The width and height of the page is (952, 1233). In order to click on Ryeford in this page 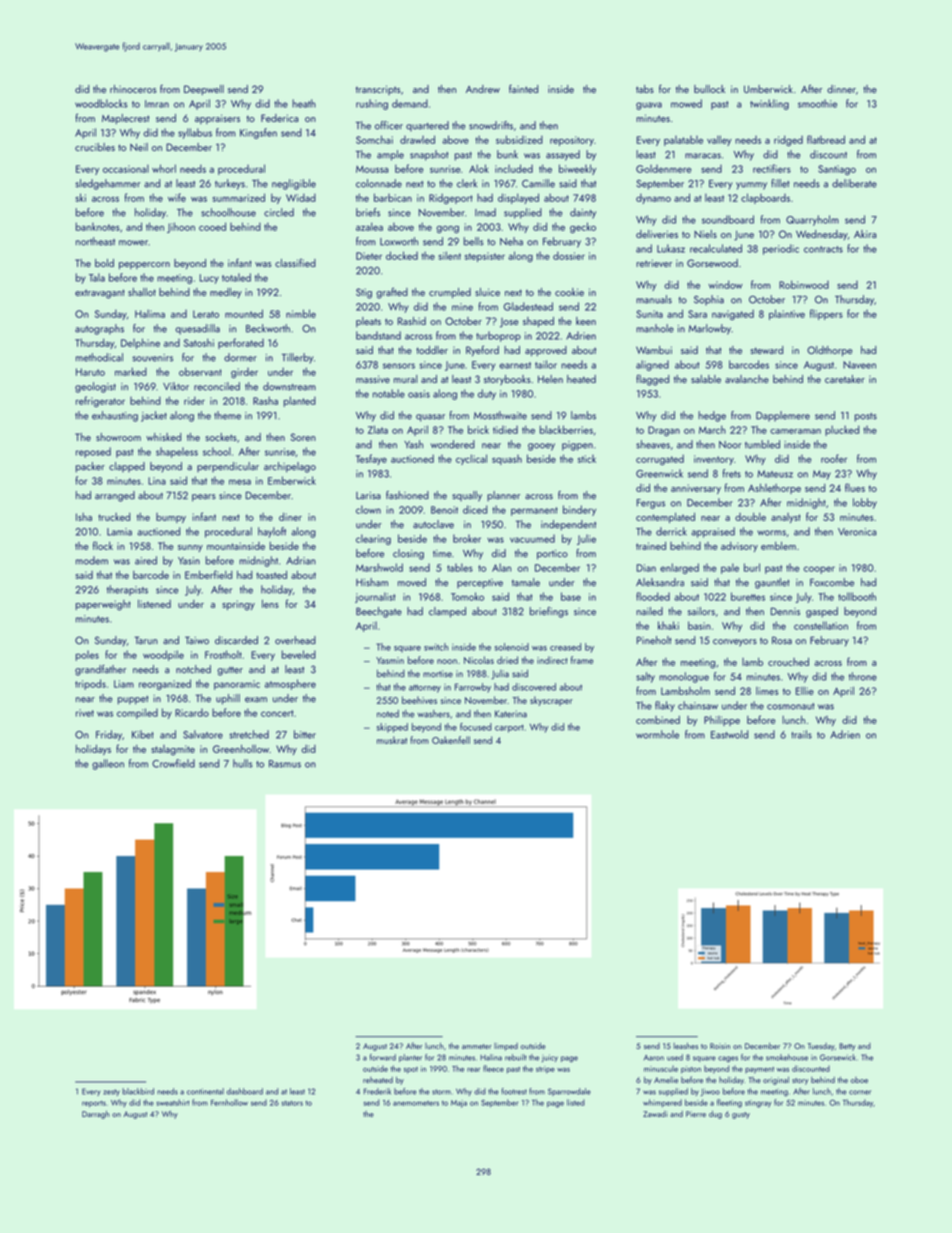, I will do `click(482, 351)`.
